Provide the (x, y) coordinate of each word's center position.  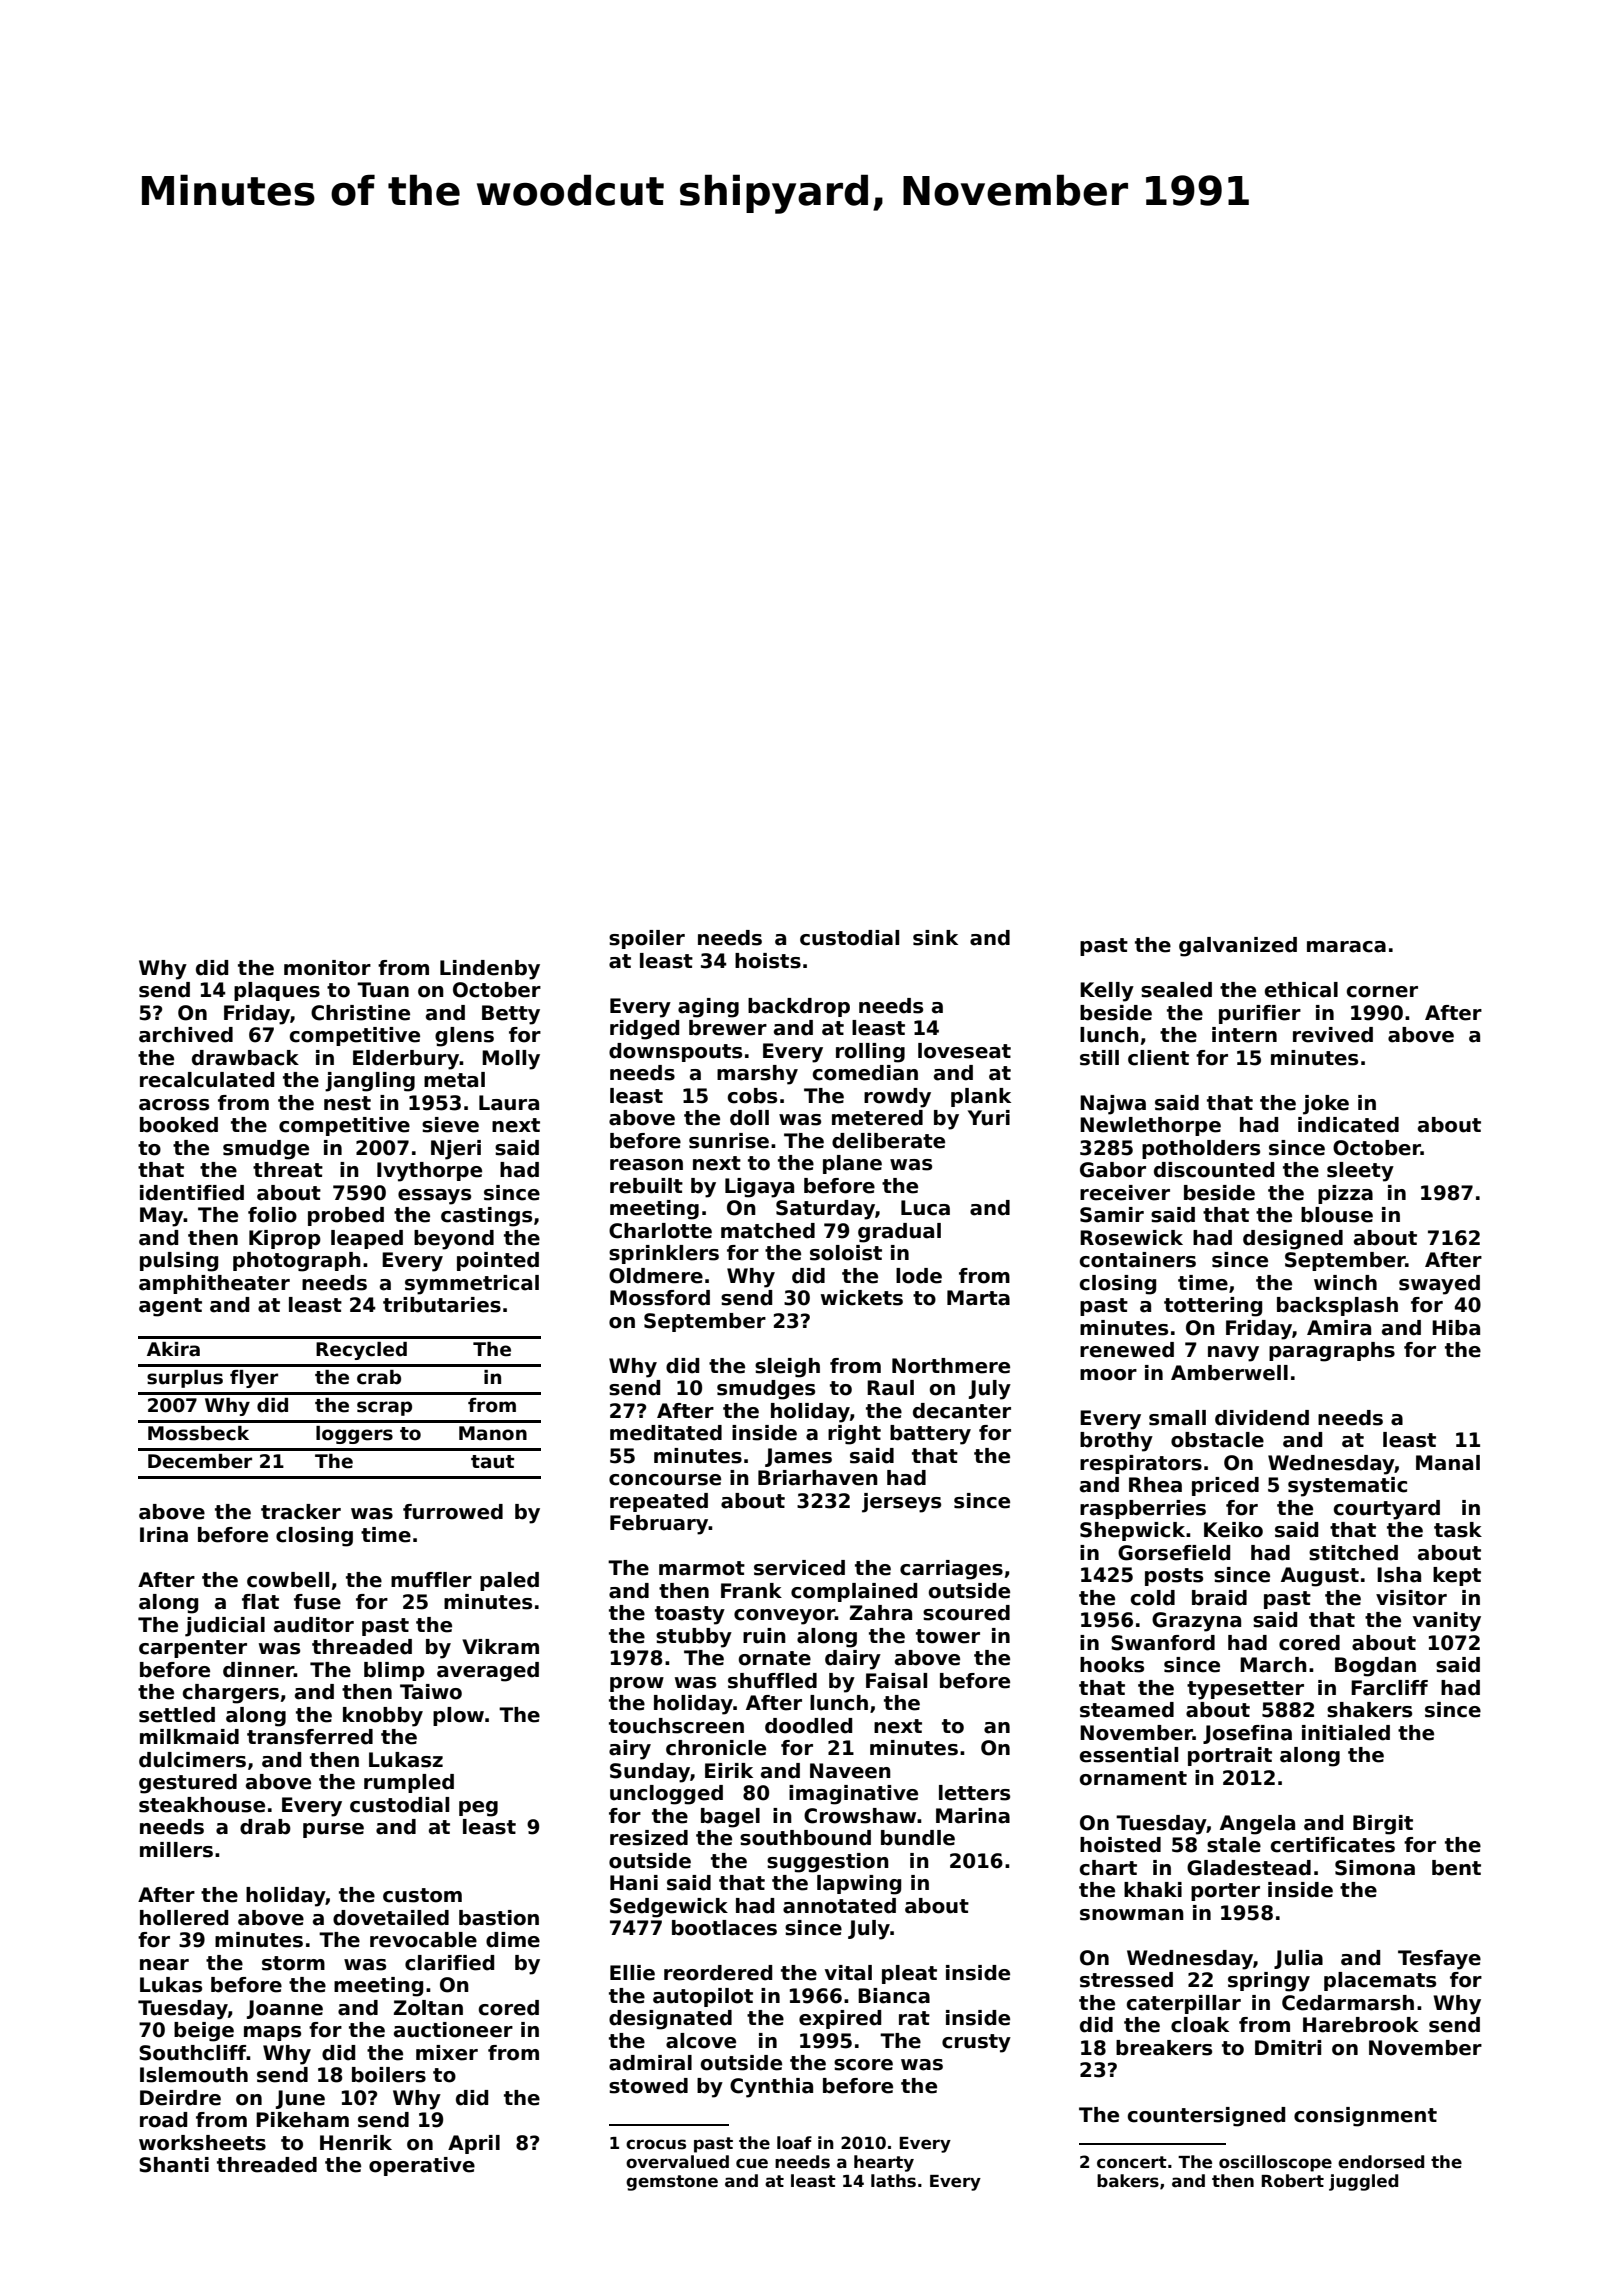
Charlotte (660, 1231)
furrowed (453, 1512)
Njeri (456, 1150)
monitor (327, 968)
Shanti (174, 2165)
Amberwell (1229, 1373)
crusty (976, 2043)
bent (1456, 1868)
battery (930, 1435)
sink (935, 938)
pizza (1345, 1194)
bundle (918, 1838)
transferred (310, 1737)
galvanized (1238, 947)
